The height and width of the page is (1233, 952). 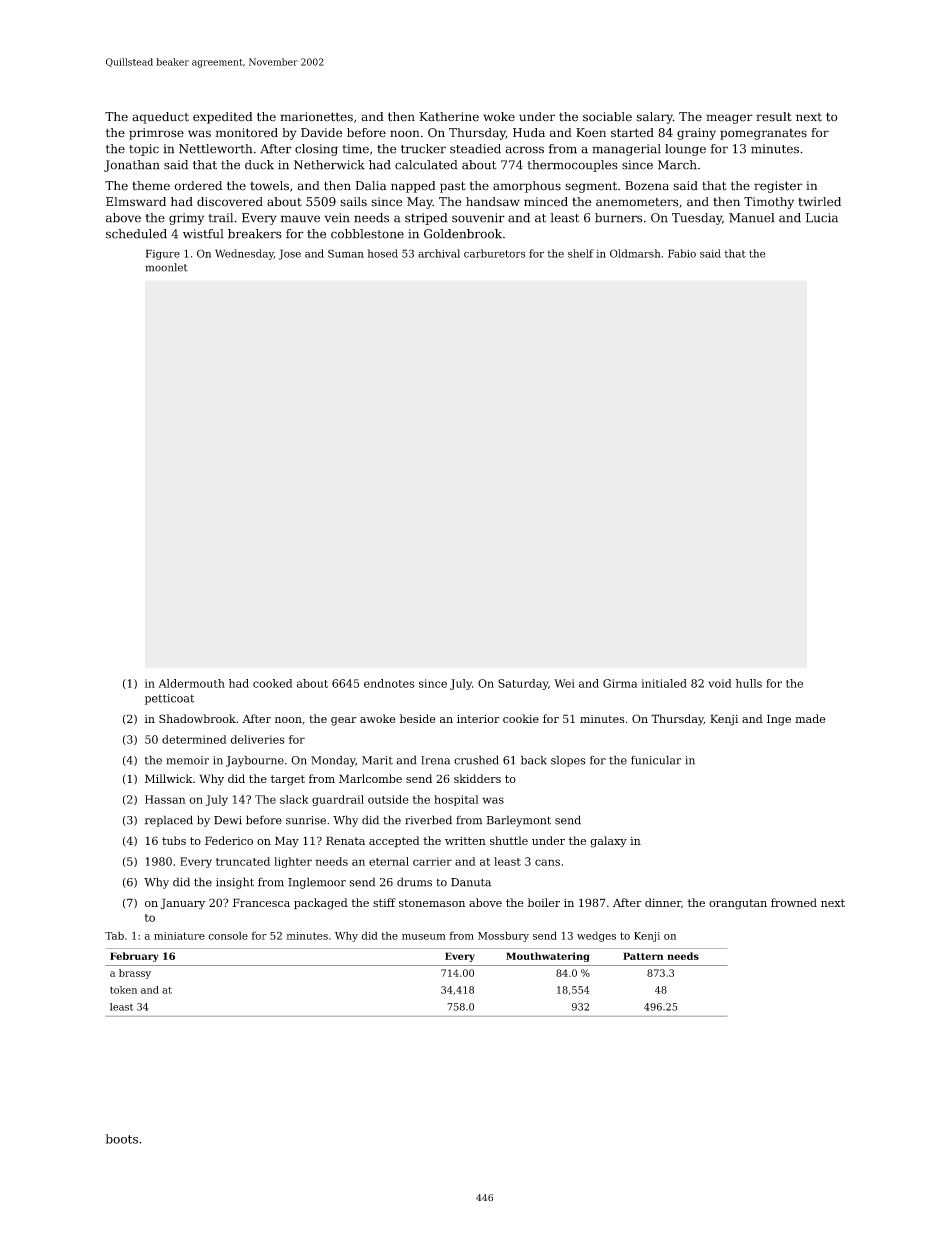 I want to click on Pattern, so click(x=643, y=956).
